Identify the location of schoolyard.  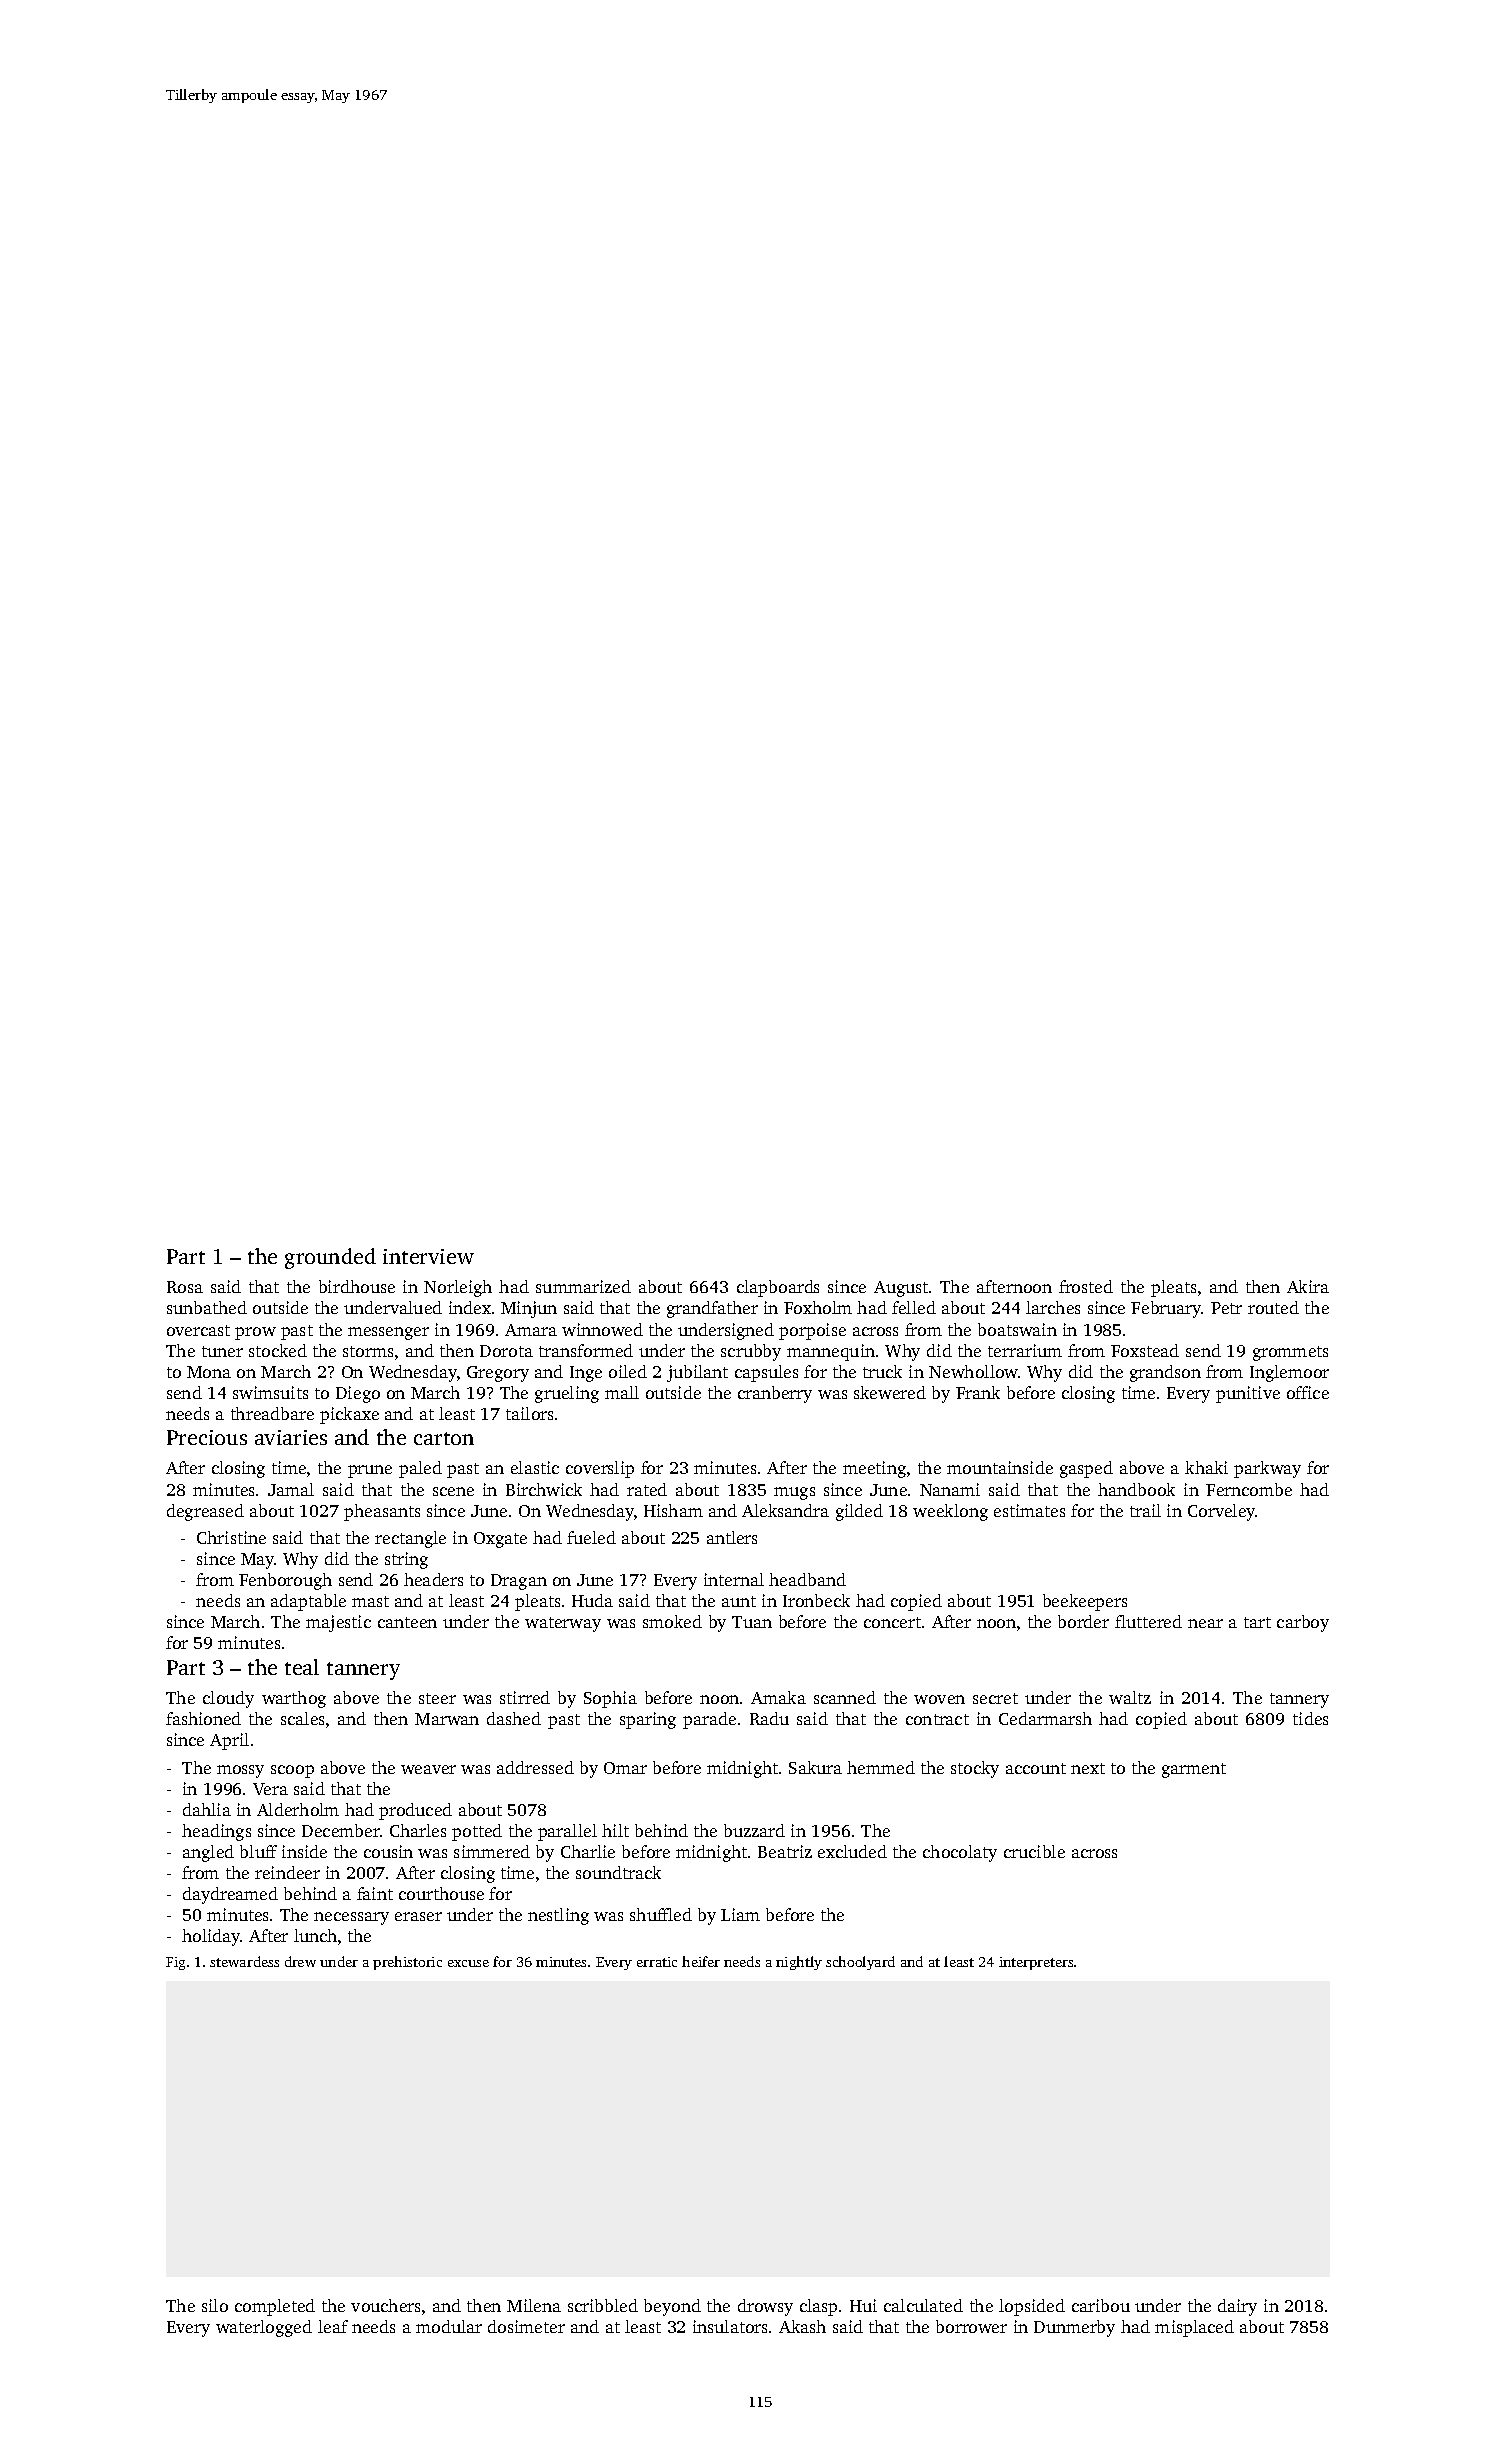
(860, 1963).
